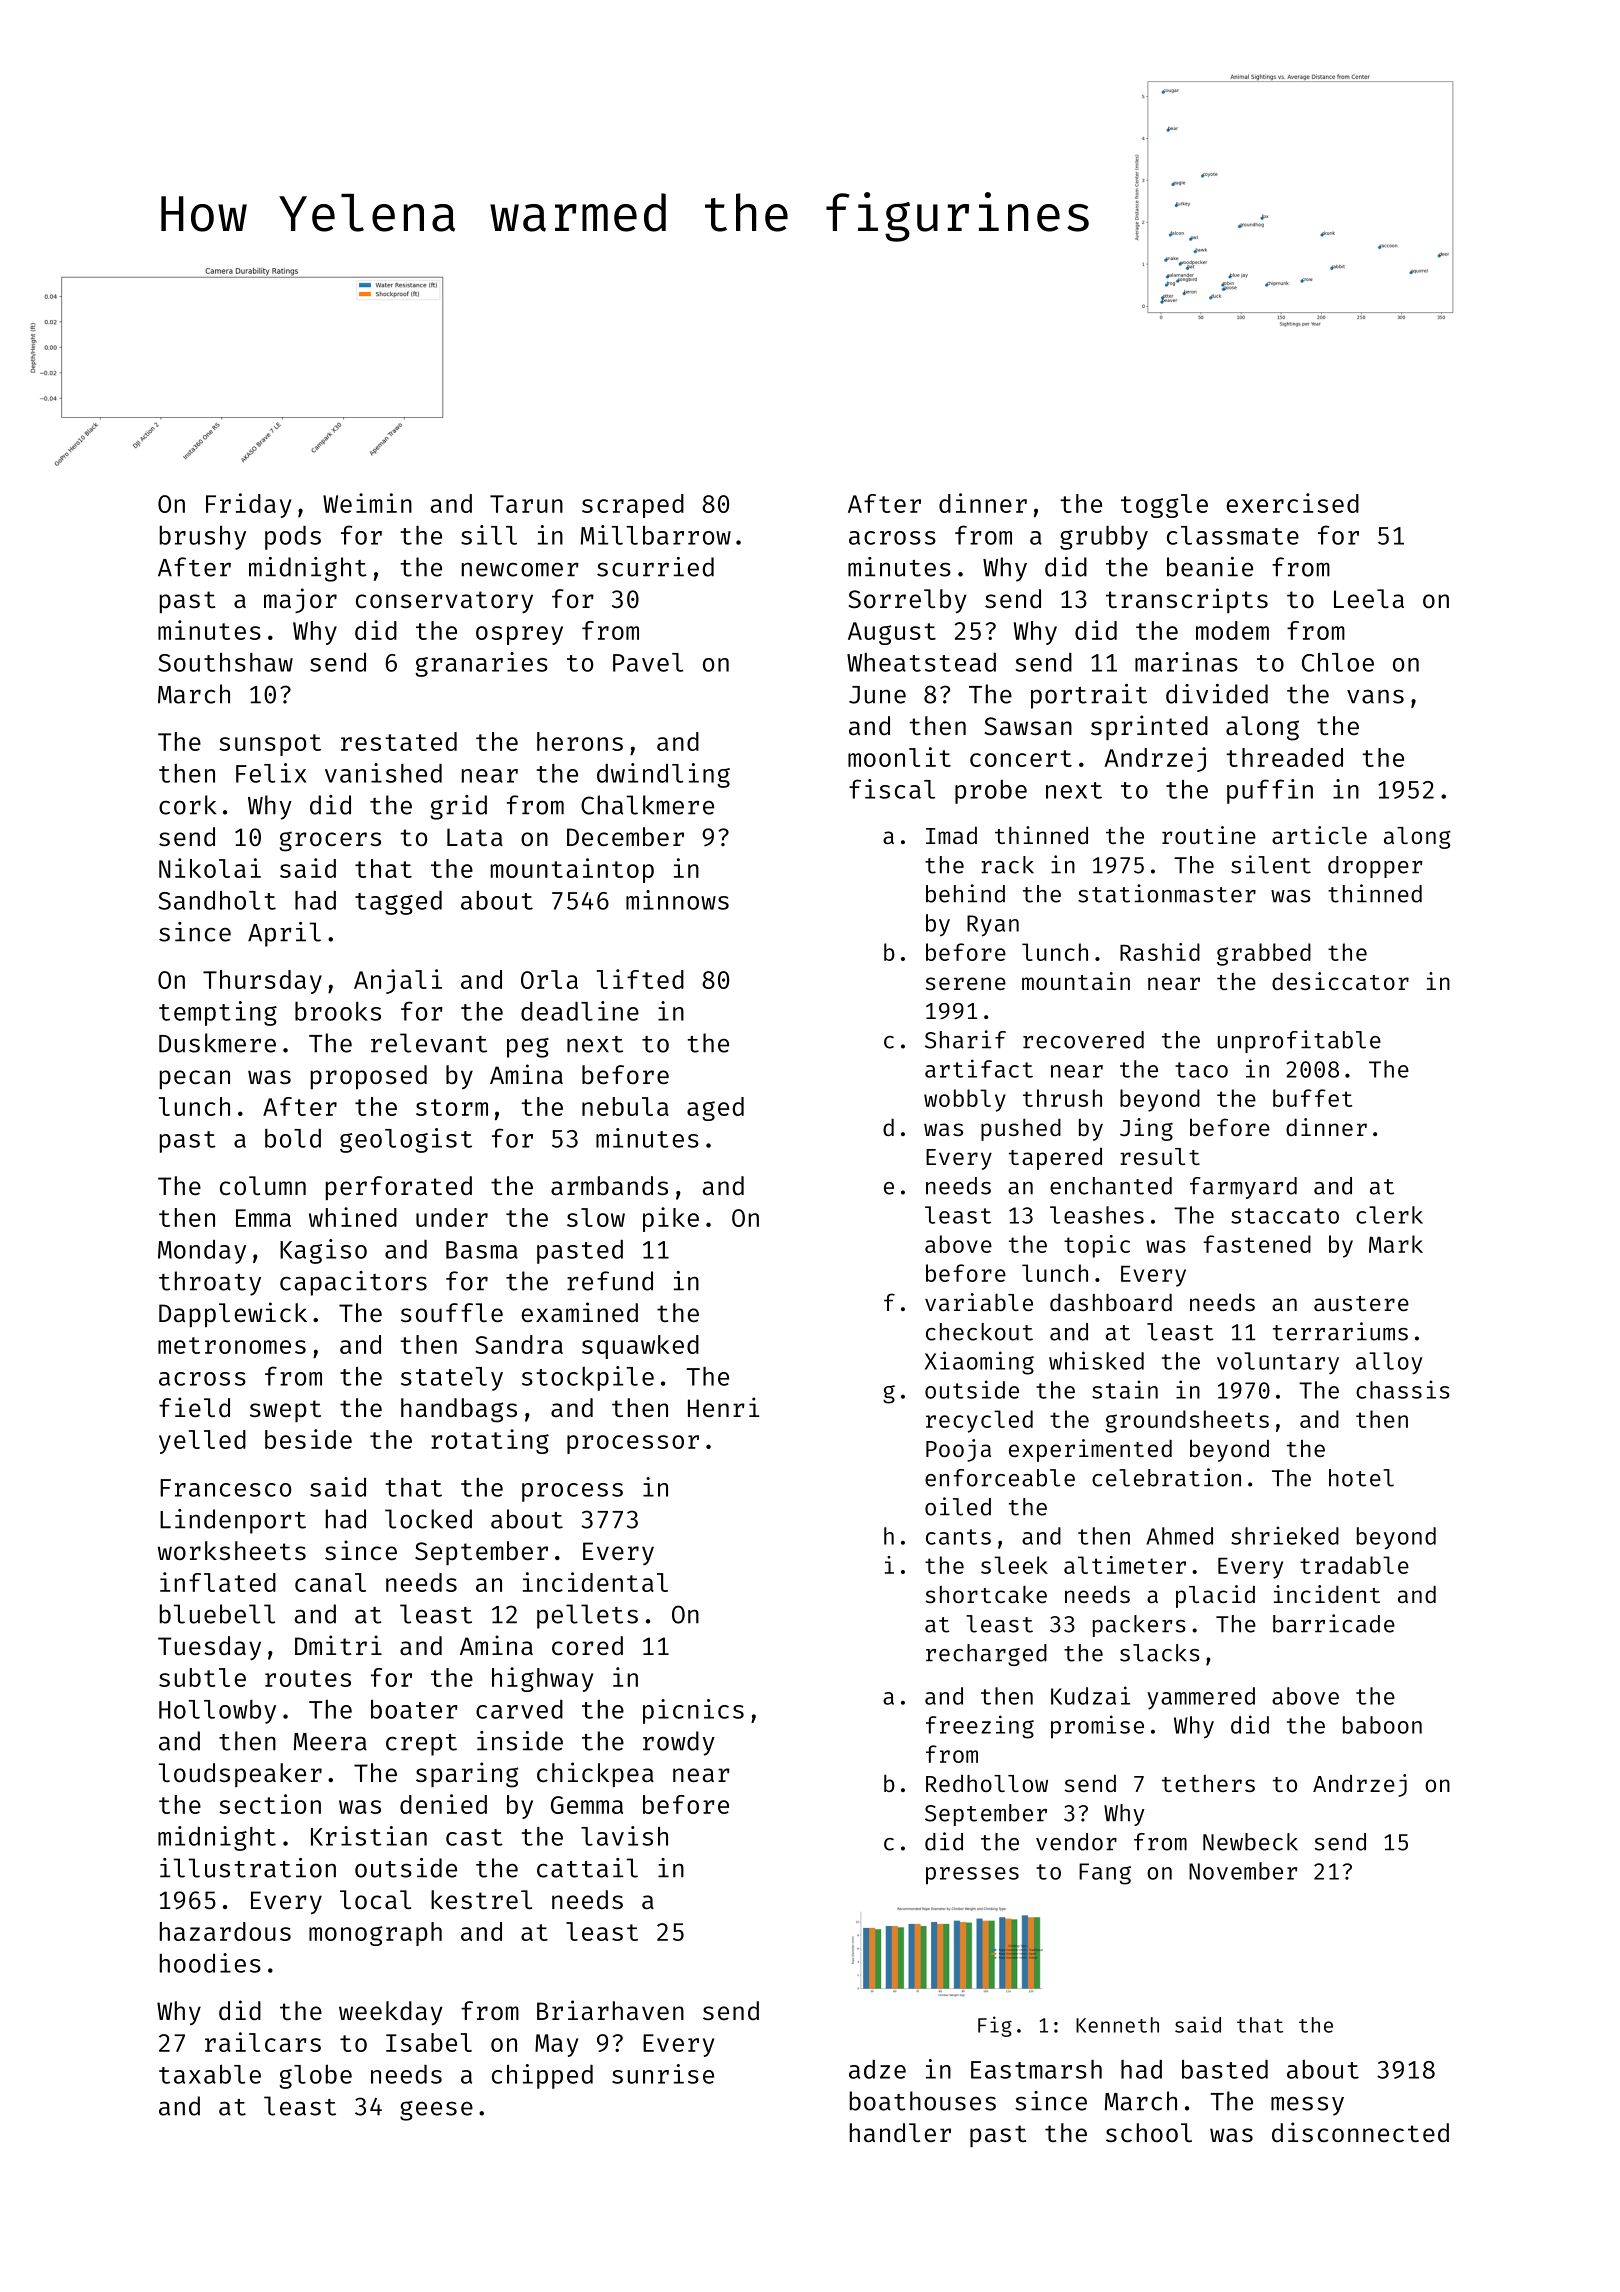  What do you see at coordinates (633, 506) in the screenshot?
I see `scraped` at bounding box center [633, 506].
